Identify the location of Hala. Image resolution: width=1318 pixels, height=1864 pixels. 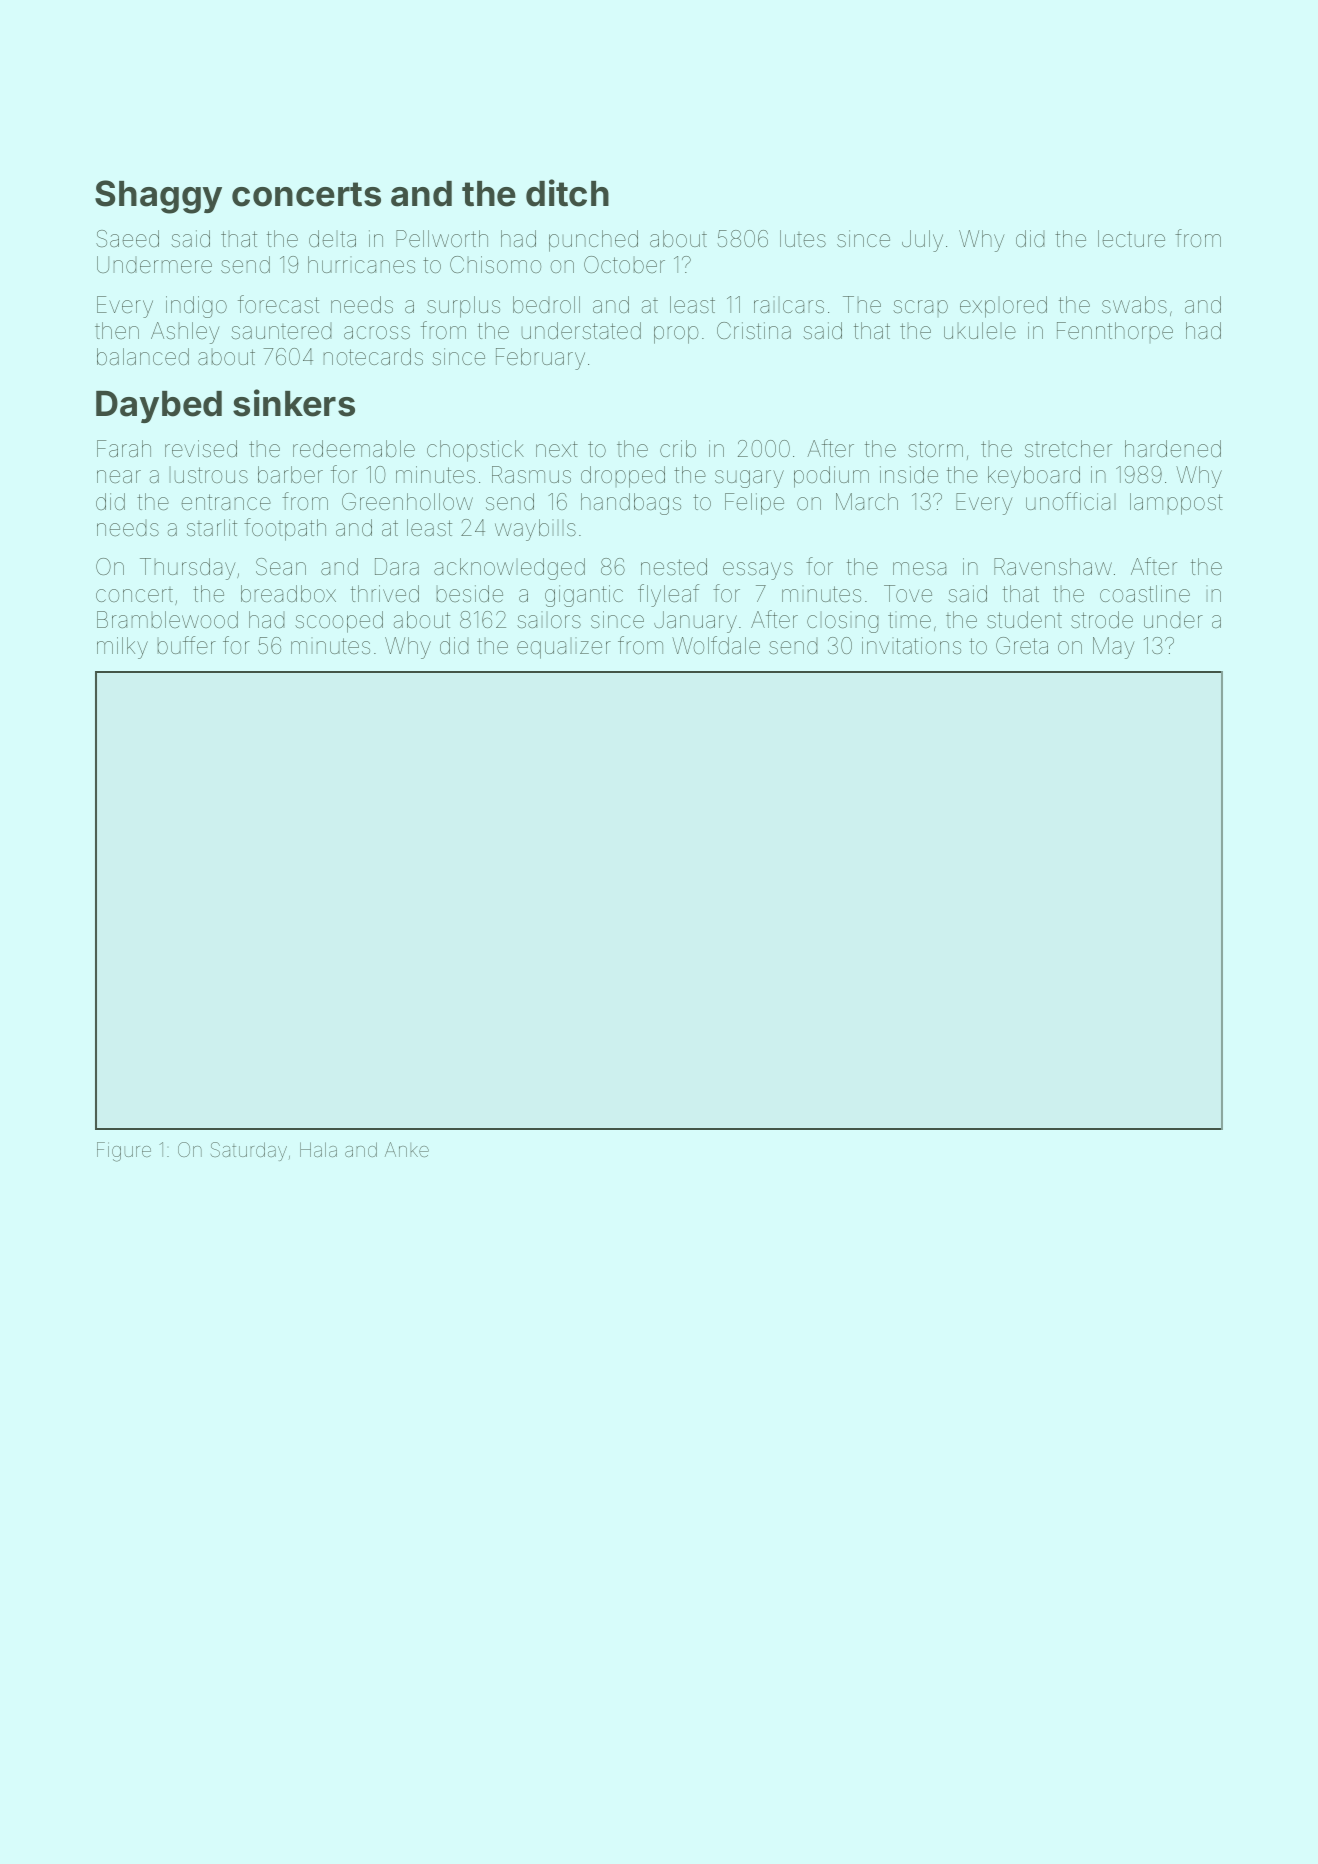
(318, 1149).
